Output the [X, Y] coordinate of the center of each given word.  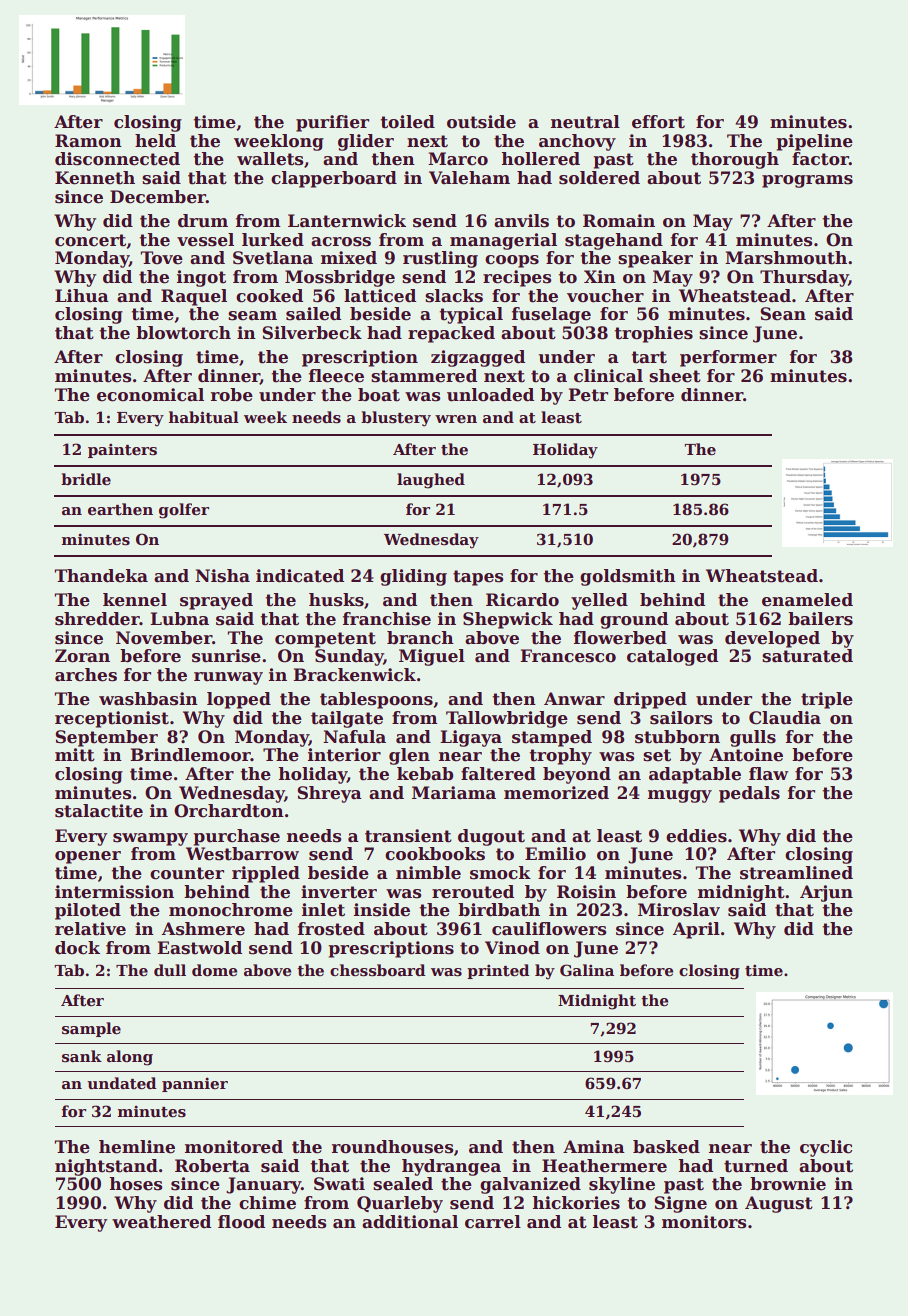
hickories [576, 1203]
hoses [135, 1184]
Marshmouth [786, 258]
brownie [788, 1184]
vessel [205, 240]
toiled [407, 122]
